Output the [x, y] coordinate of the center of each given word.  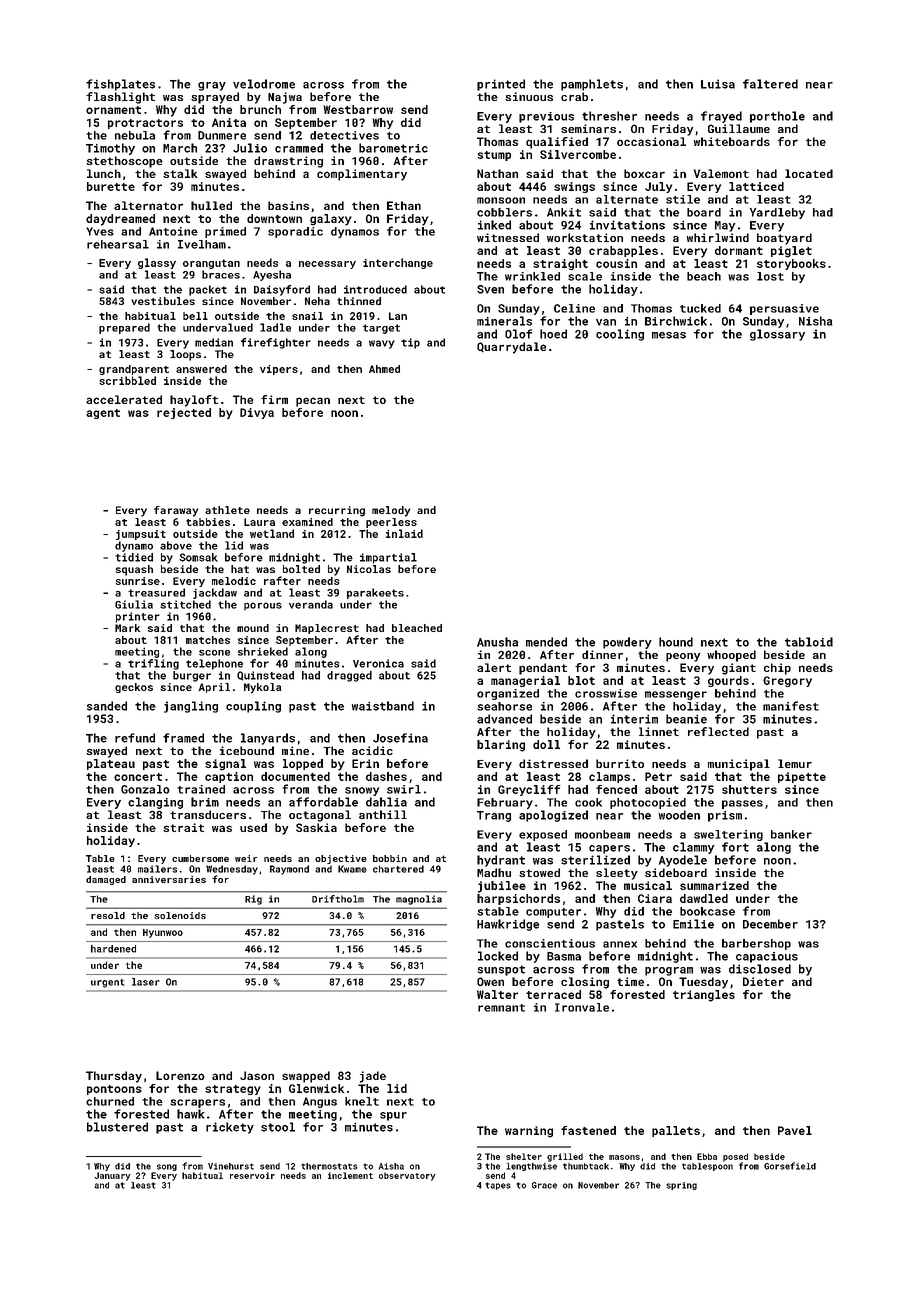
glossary [777, 335]
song [167, 1167]
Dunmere [222, 135]
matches [208, 640]
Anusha [497, 642]
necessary [327, 265]
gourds [728, 681]
